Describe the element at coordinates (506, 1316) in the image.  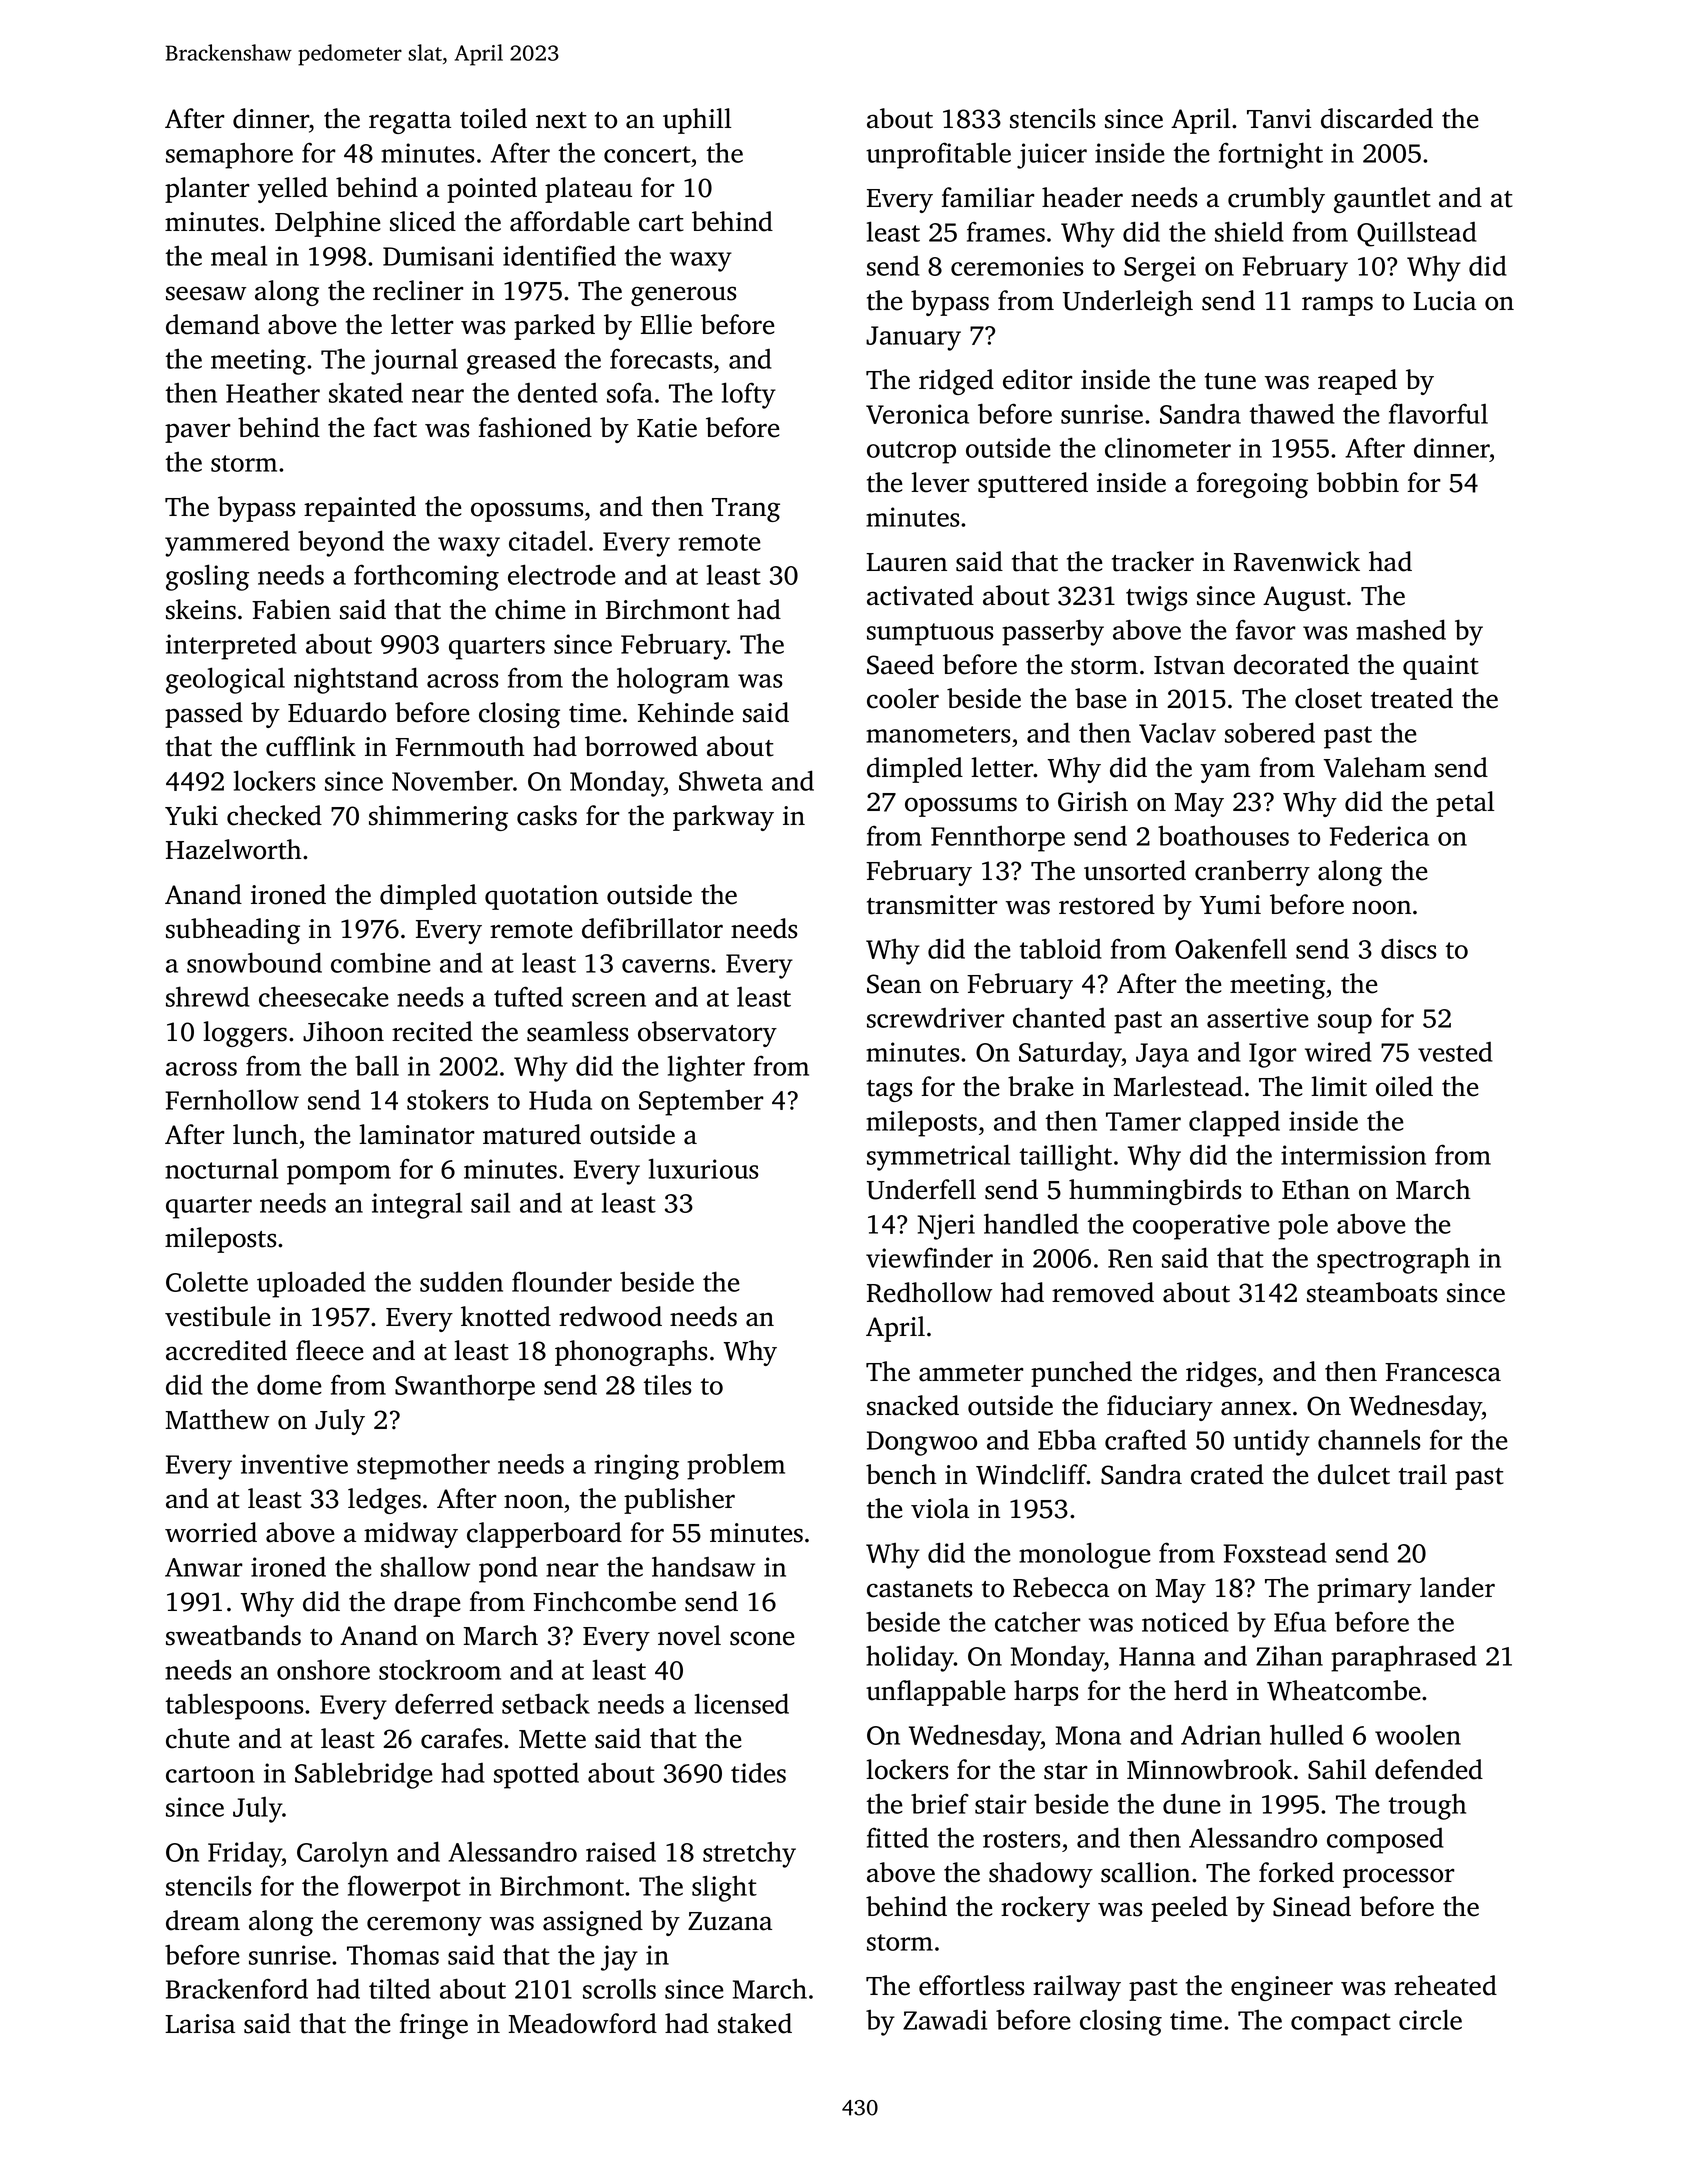
I see `knotted` at that location.
